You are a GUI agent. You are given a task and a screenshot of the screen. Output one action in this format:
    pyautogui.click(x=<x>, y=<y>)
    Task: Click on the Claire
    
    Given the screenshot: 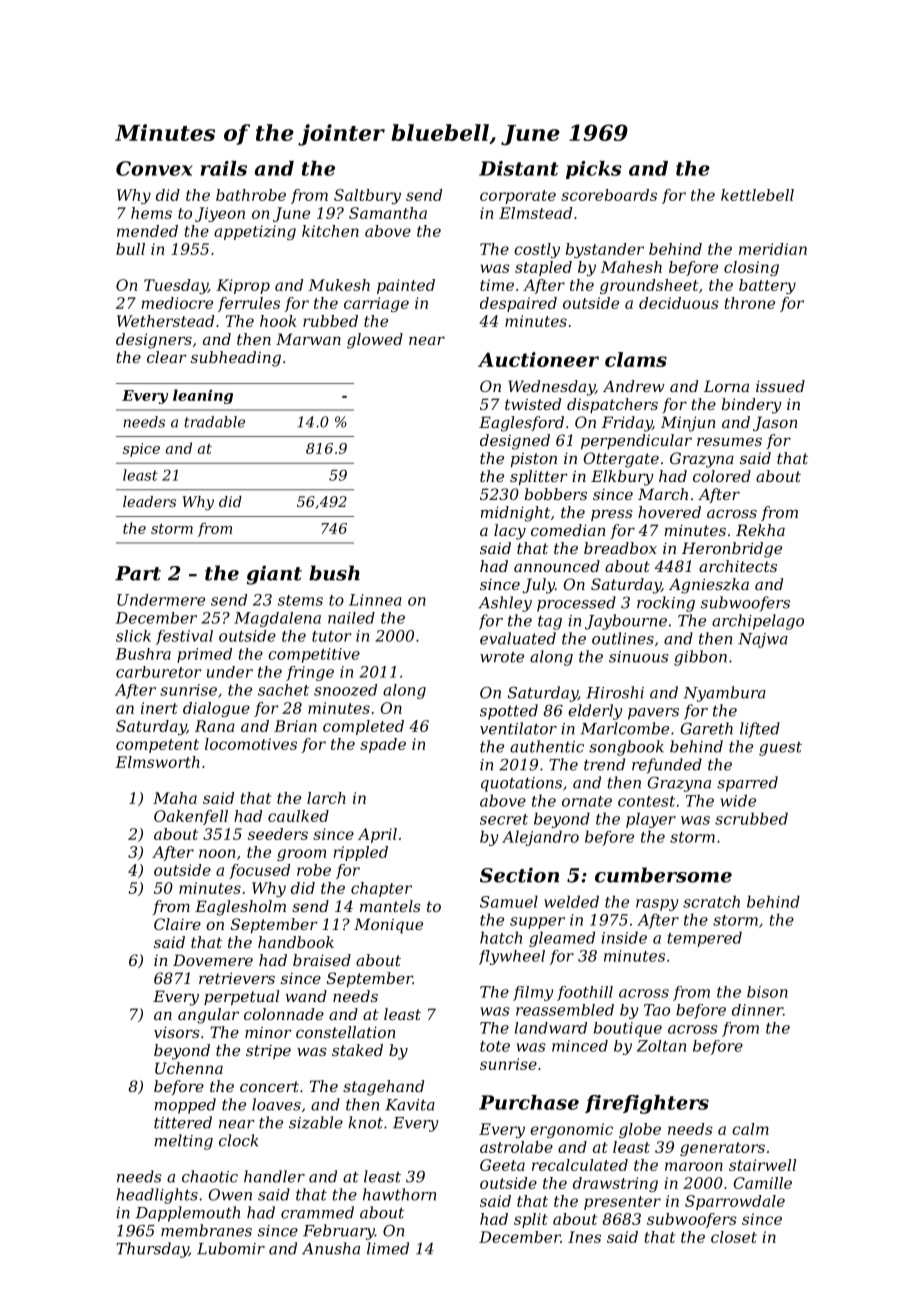 What is the action you would take?
    pyautogui.click(x=177, y=924)
